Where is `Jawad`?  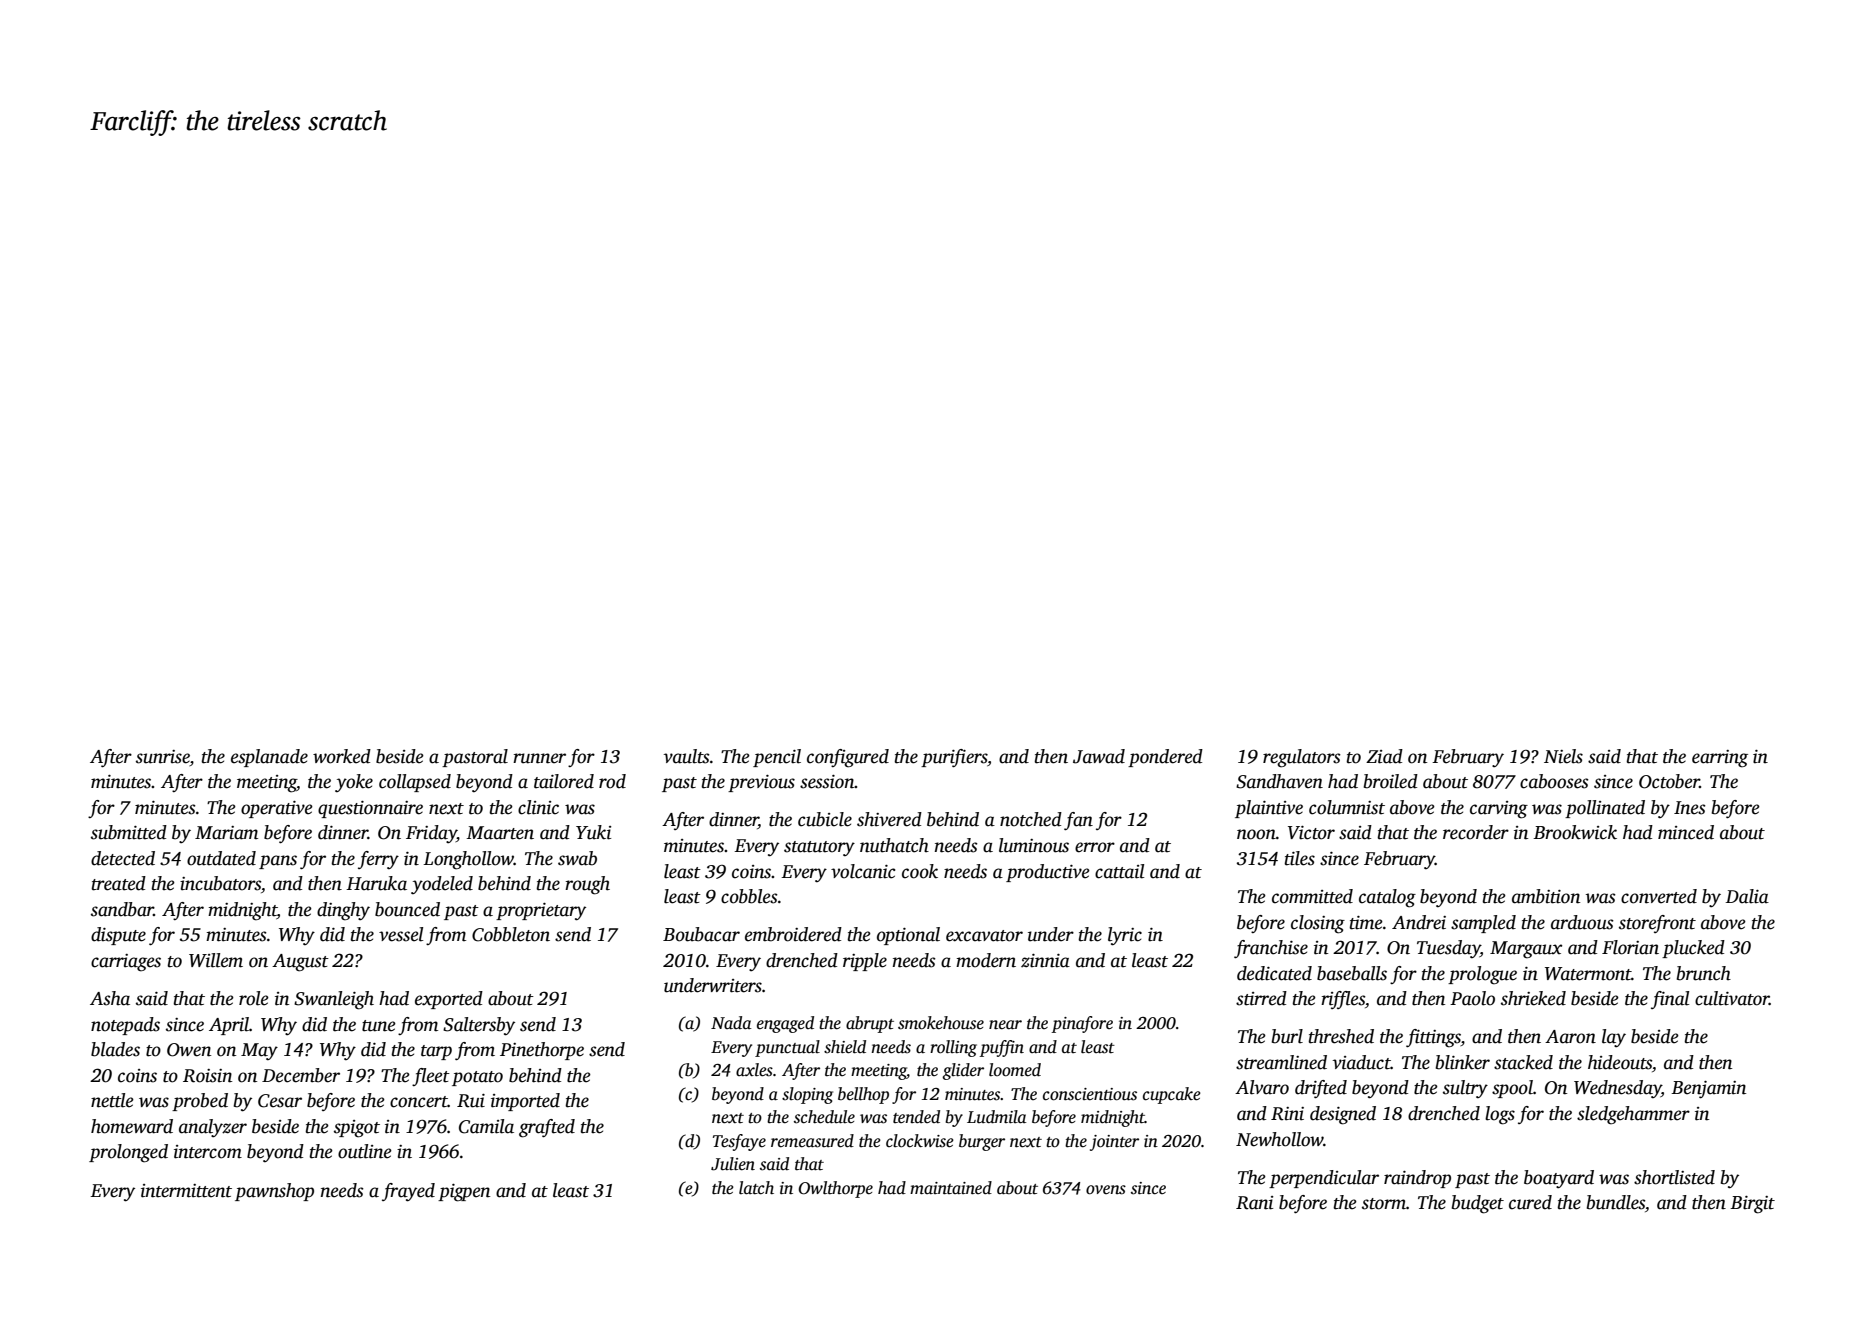 Jawad is located at coordinates (1099, 756).
